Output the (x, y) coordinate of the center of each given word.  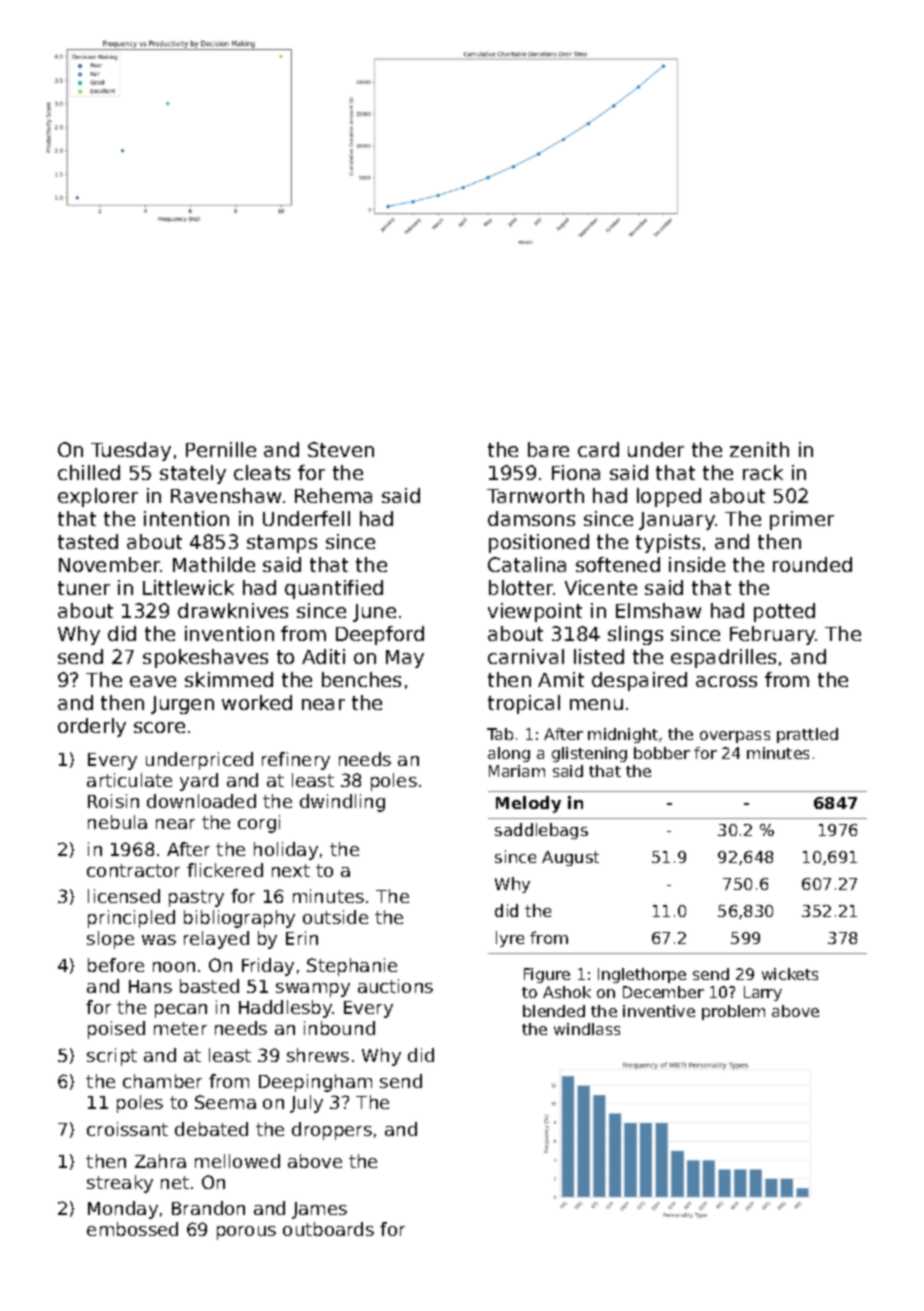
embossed (132, 1229)
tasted (88, 541)
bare (548, 449)
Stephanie (352, 967)
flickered (225, 870)
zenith (759, 449)
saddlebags (541, 831)
